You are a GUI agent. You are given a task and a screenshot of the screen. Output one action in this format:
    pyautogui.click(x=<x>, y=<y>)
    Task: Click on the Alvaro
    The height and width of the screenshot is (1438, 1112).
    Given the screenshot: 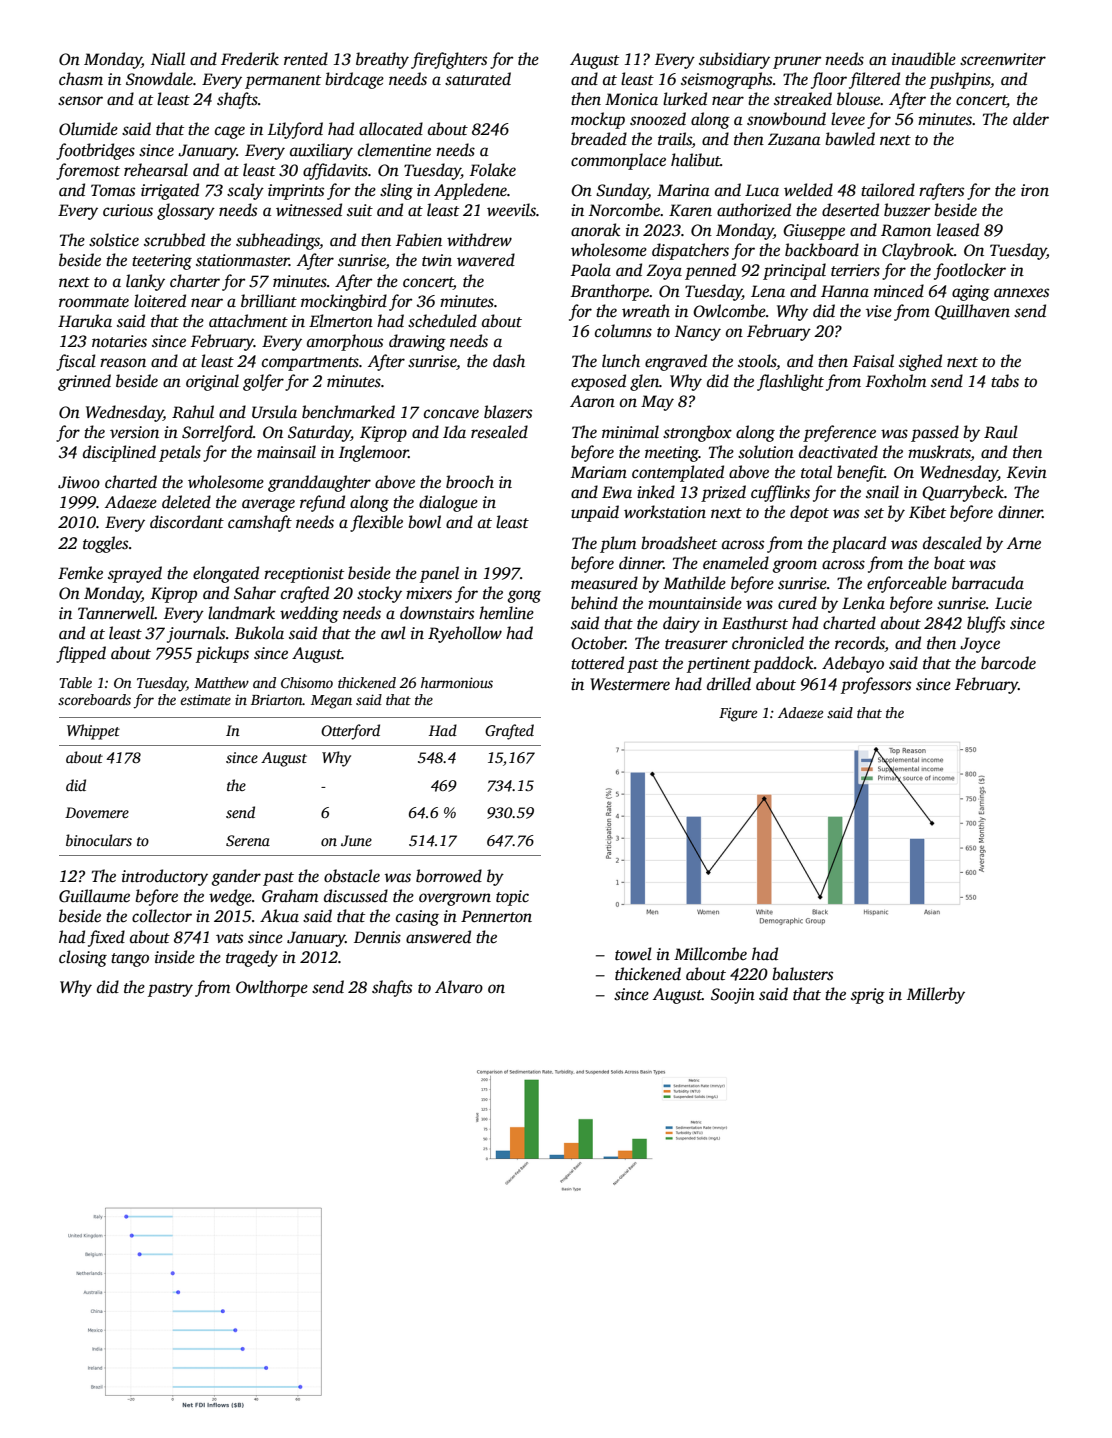 What is the action you would take?
    pyautogui.click(x=459, y=986)
